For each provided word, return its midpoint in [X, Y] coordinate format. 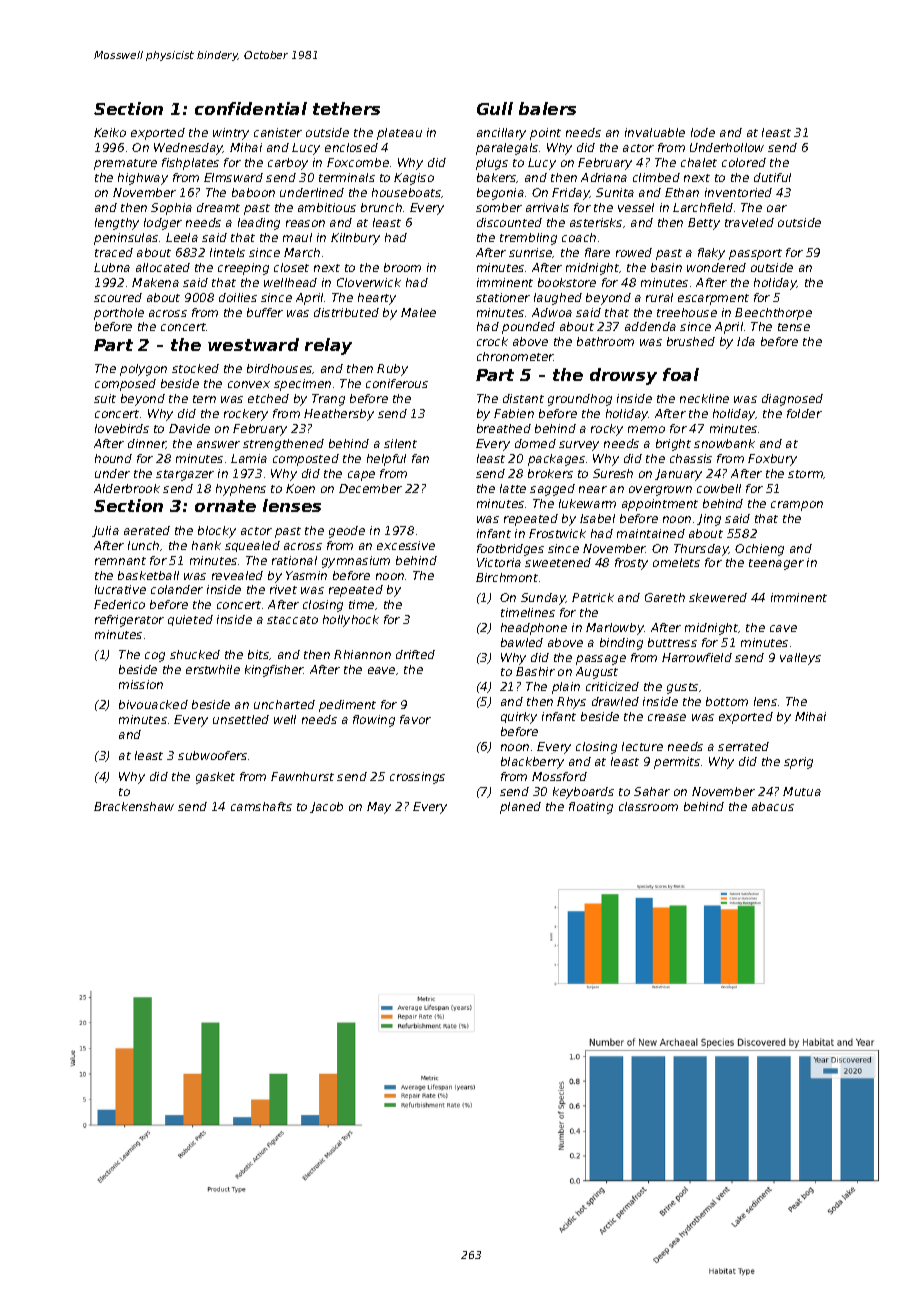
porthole [119, 314]
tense [794, 327]
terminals [347, 177]
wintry [231, 134]
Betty [704, 224]
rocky [607, 430]
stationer [503, 297]
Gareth [665, 597]
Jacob [326, 807]
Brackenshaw [134, 806]
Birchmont [507, 577]
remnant [120, 561]
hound [113, 458]
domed [535, 443]
